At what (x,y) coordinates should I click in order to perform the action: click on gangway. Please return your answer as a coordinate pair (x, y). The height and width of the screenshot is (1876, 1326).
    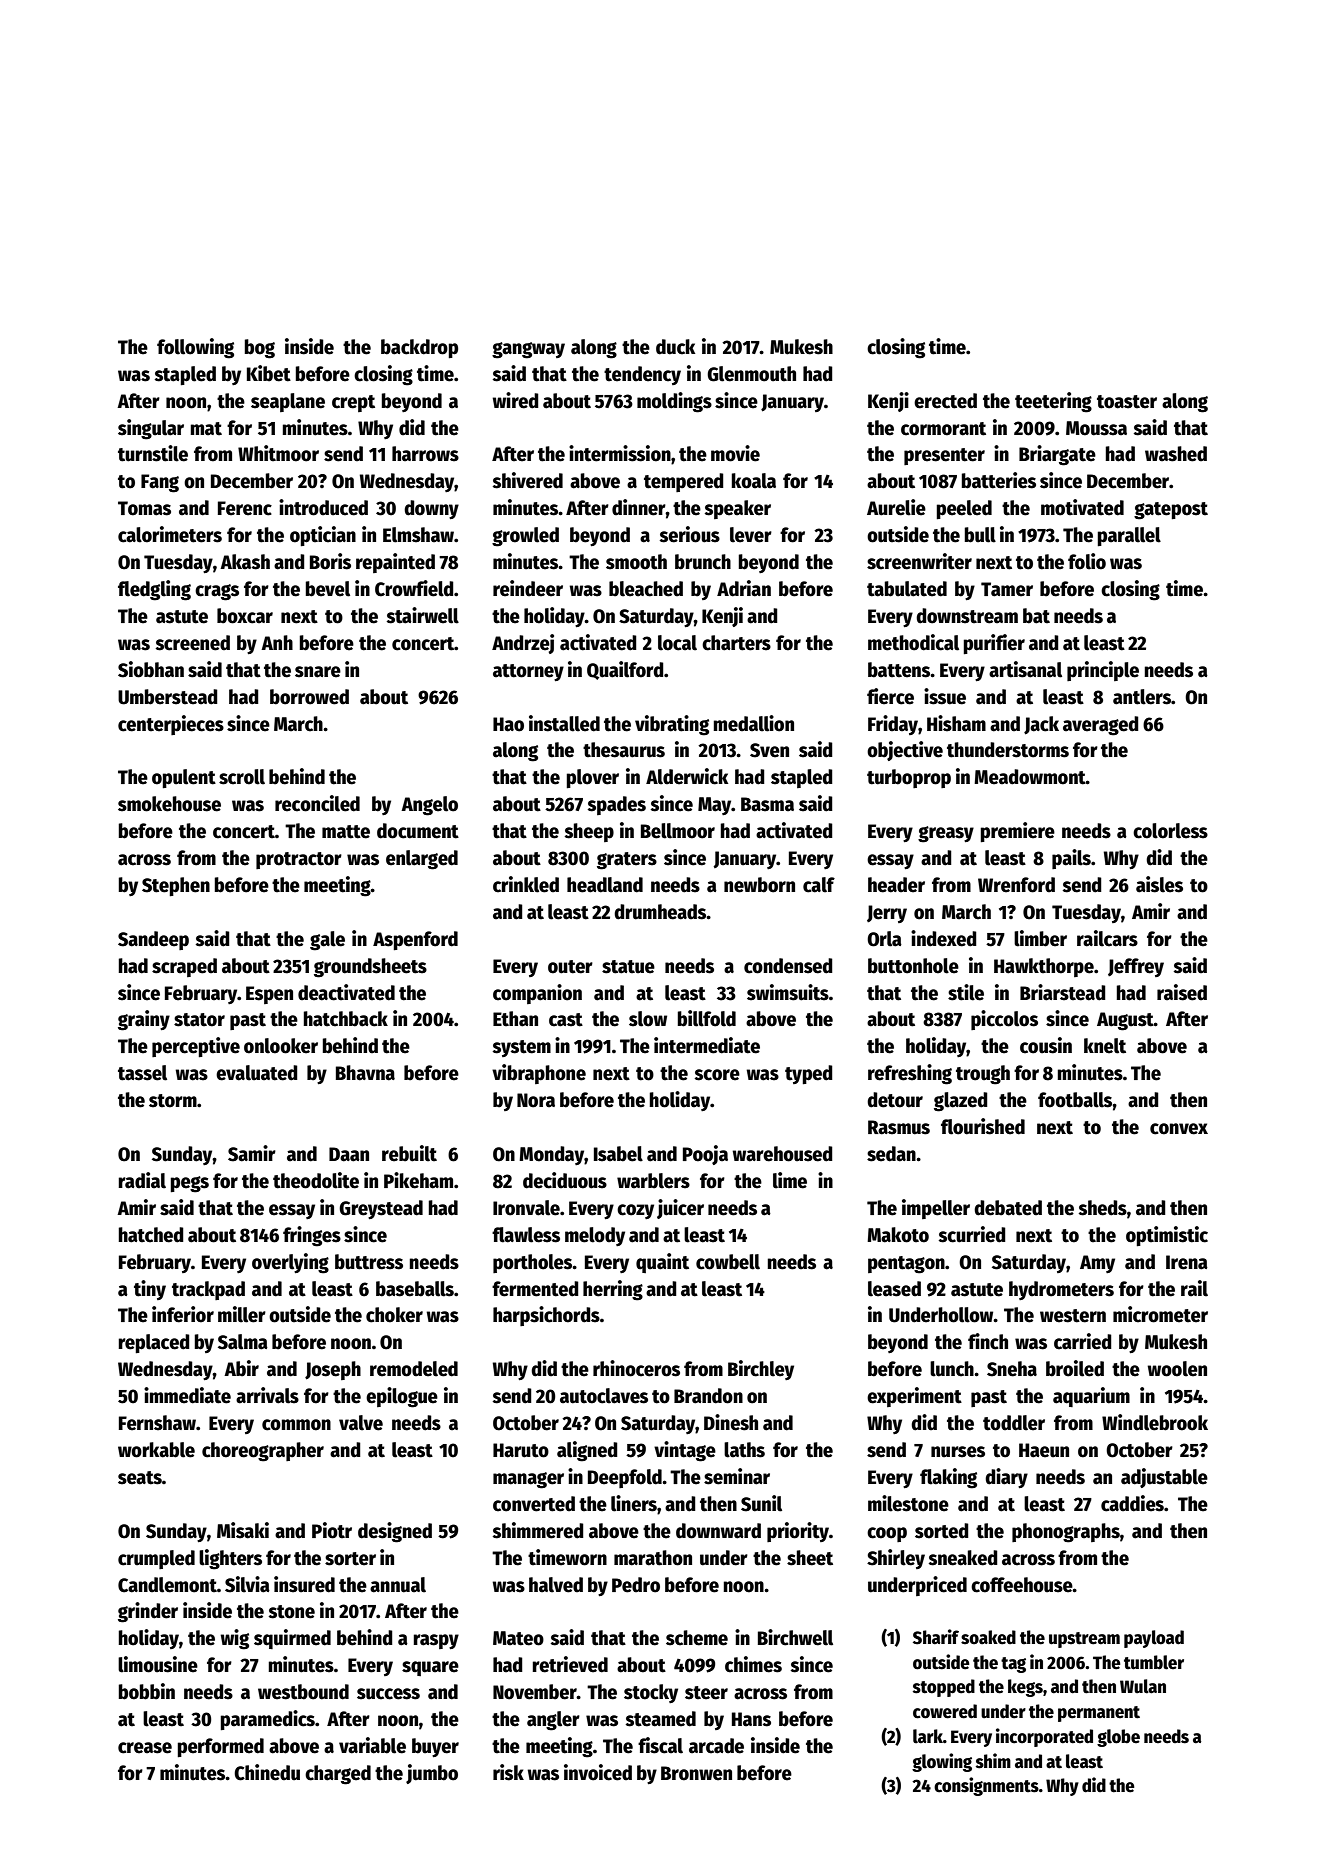
    Looking at the image, I should click on (528, 350).
